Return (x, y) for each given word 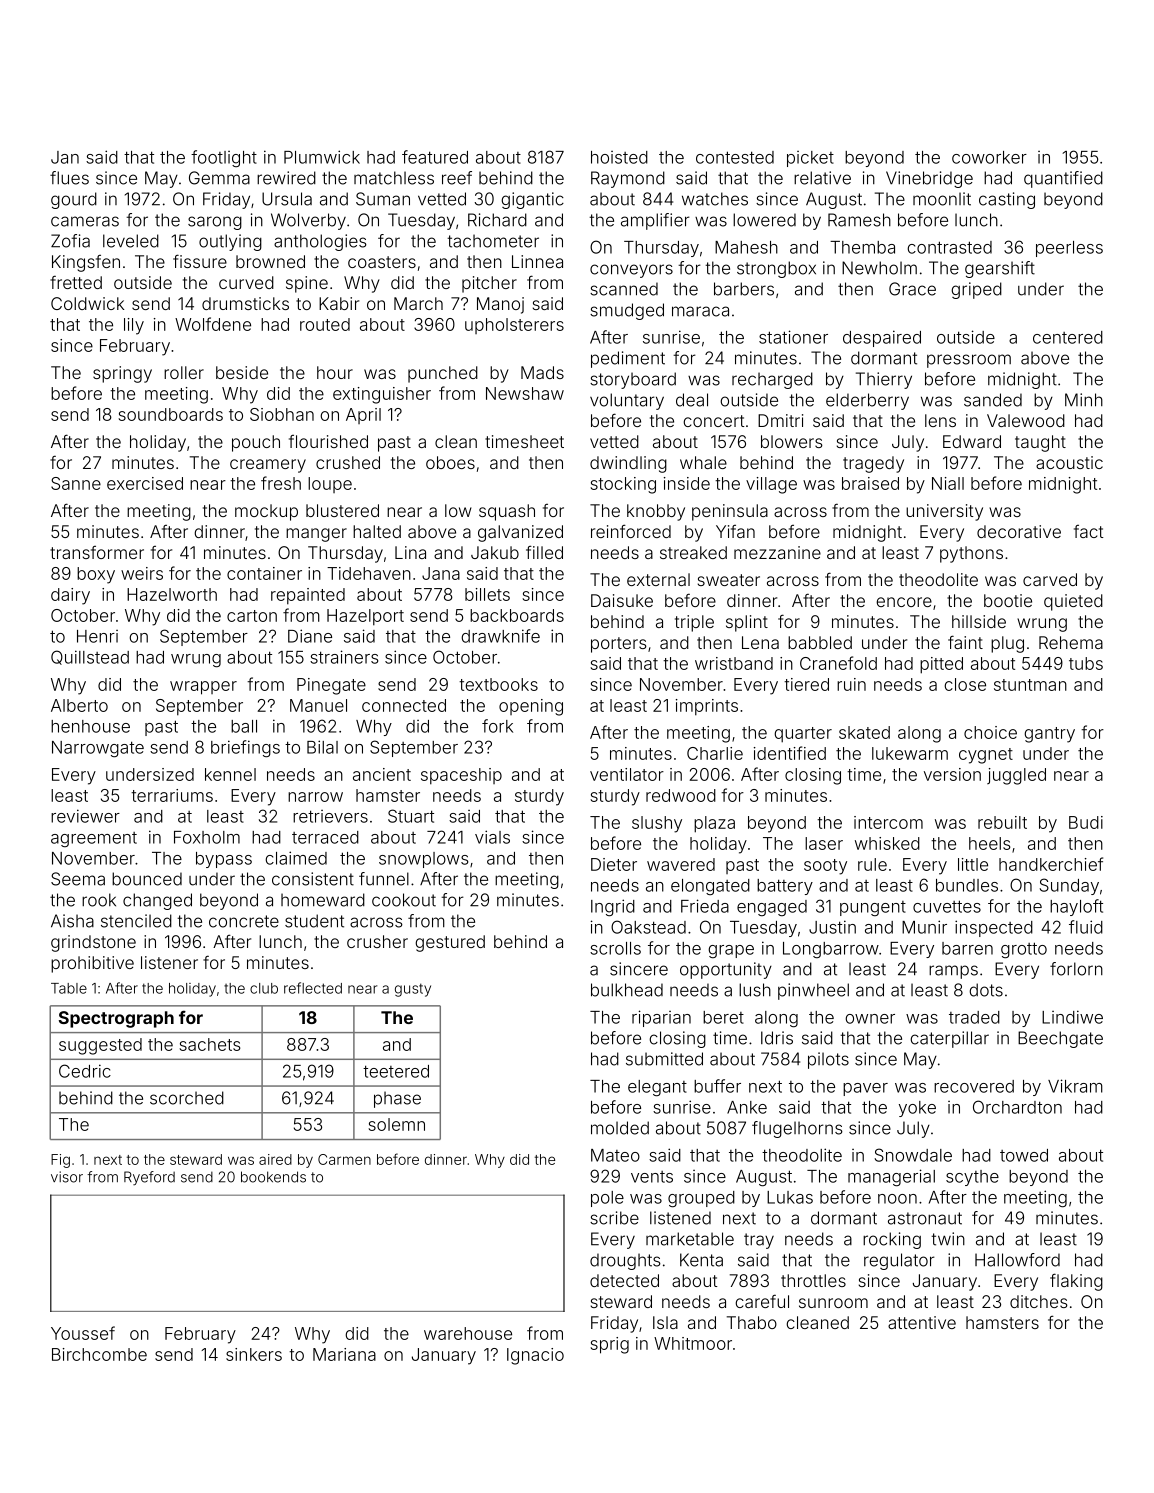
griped (976, 290)
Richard (497, 220)
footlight (224, 158)
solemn (396, 1124)
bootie (1008, 600)
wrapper (203, 688)
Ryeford (149, 1178)
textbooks (498, 684)
